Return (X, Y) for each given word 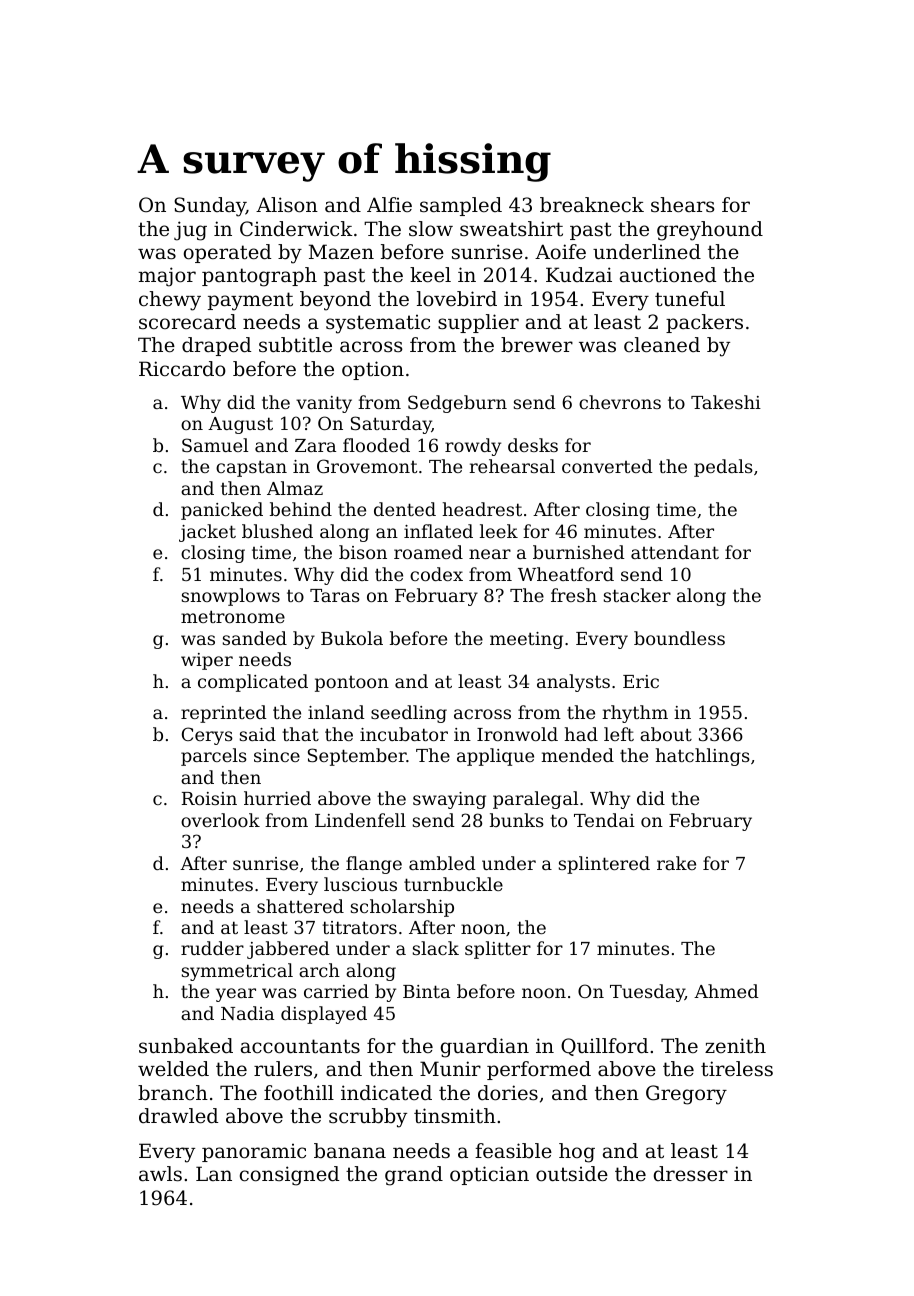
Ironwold (517, 734)
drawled (178, 1116)
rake (676, 863)
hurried (277, 798)
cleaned (662, 345)
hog (577, 1153)
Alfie (389, 204)
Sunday (210, 207)
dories (508, 1093)
